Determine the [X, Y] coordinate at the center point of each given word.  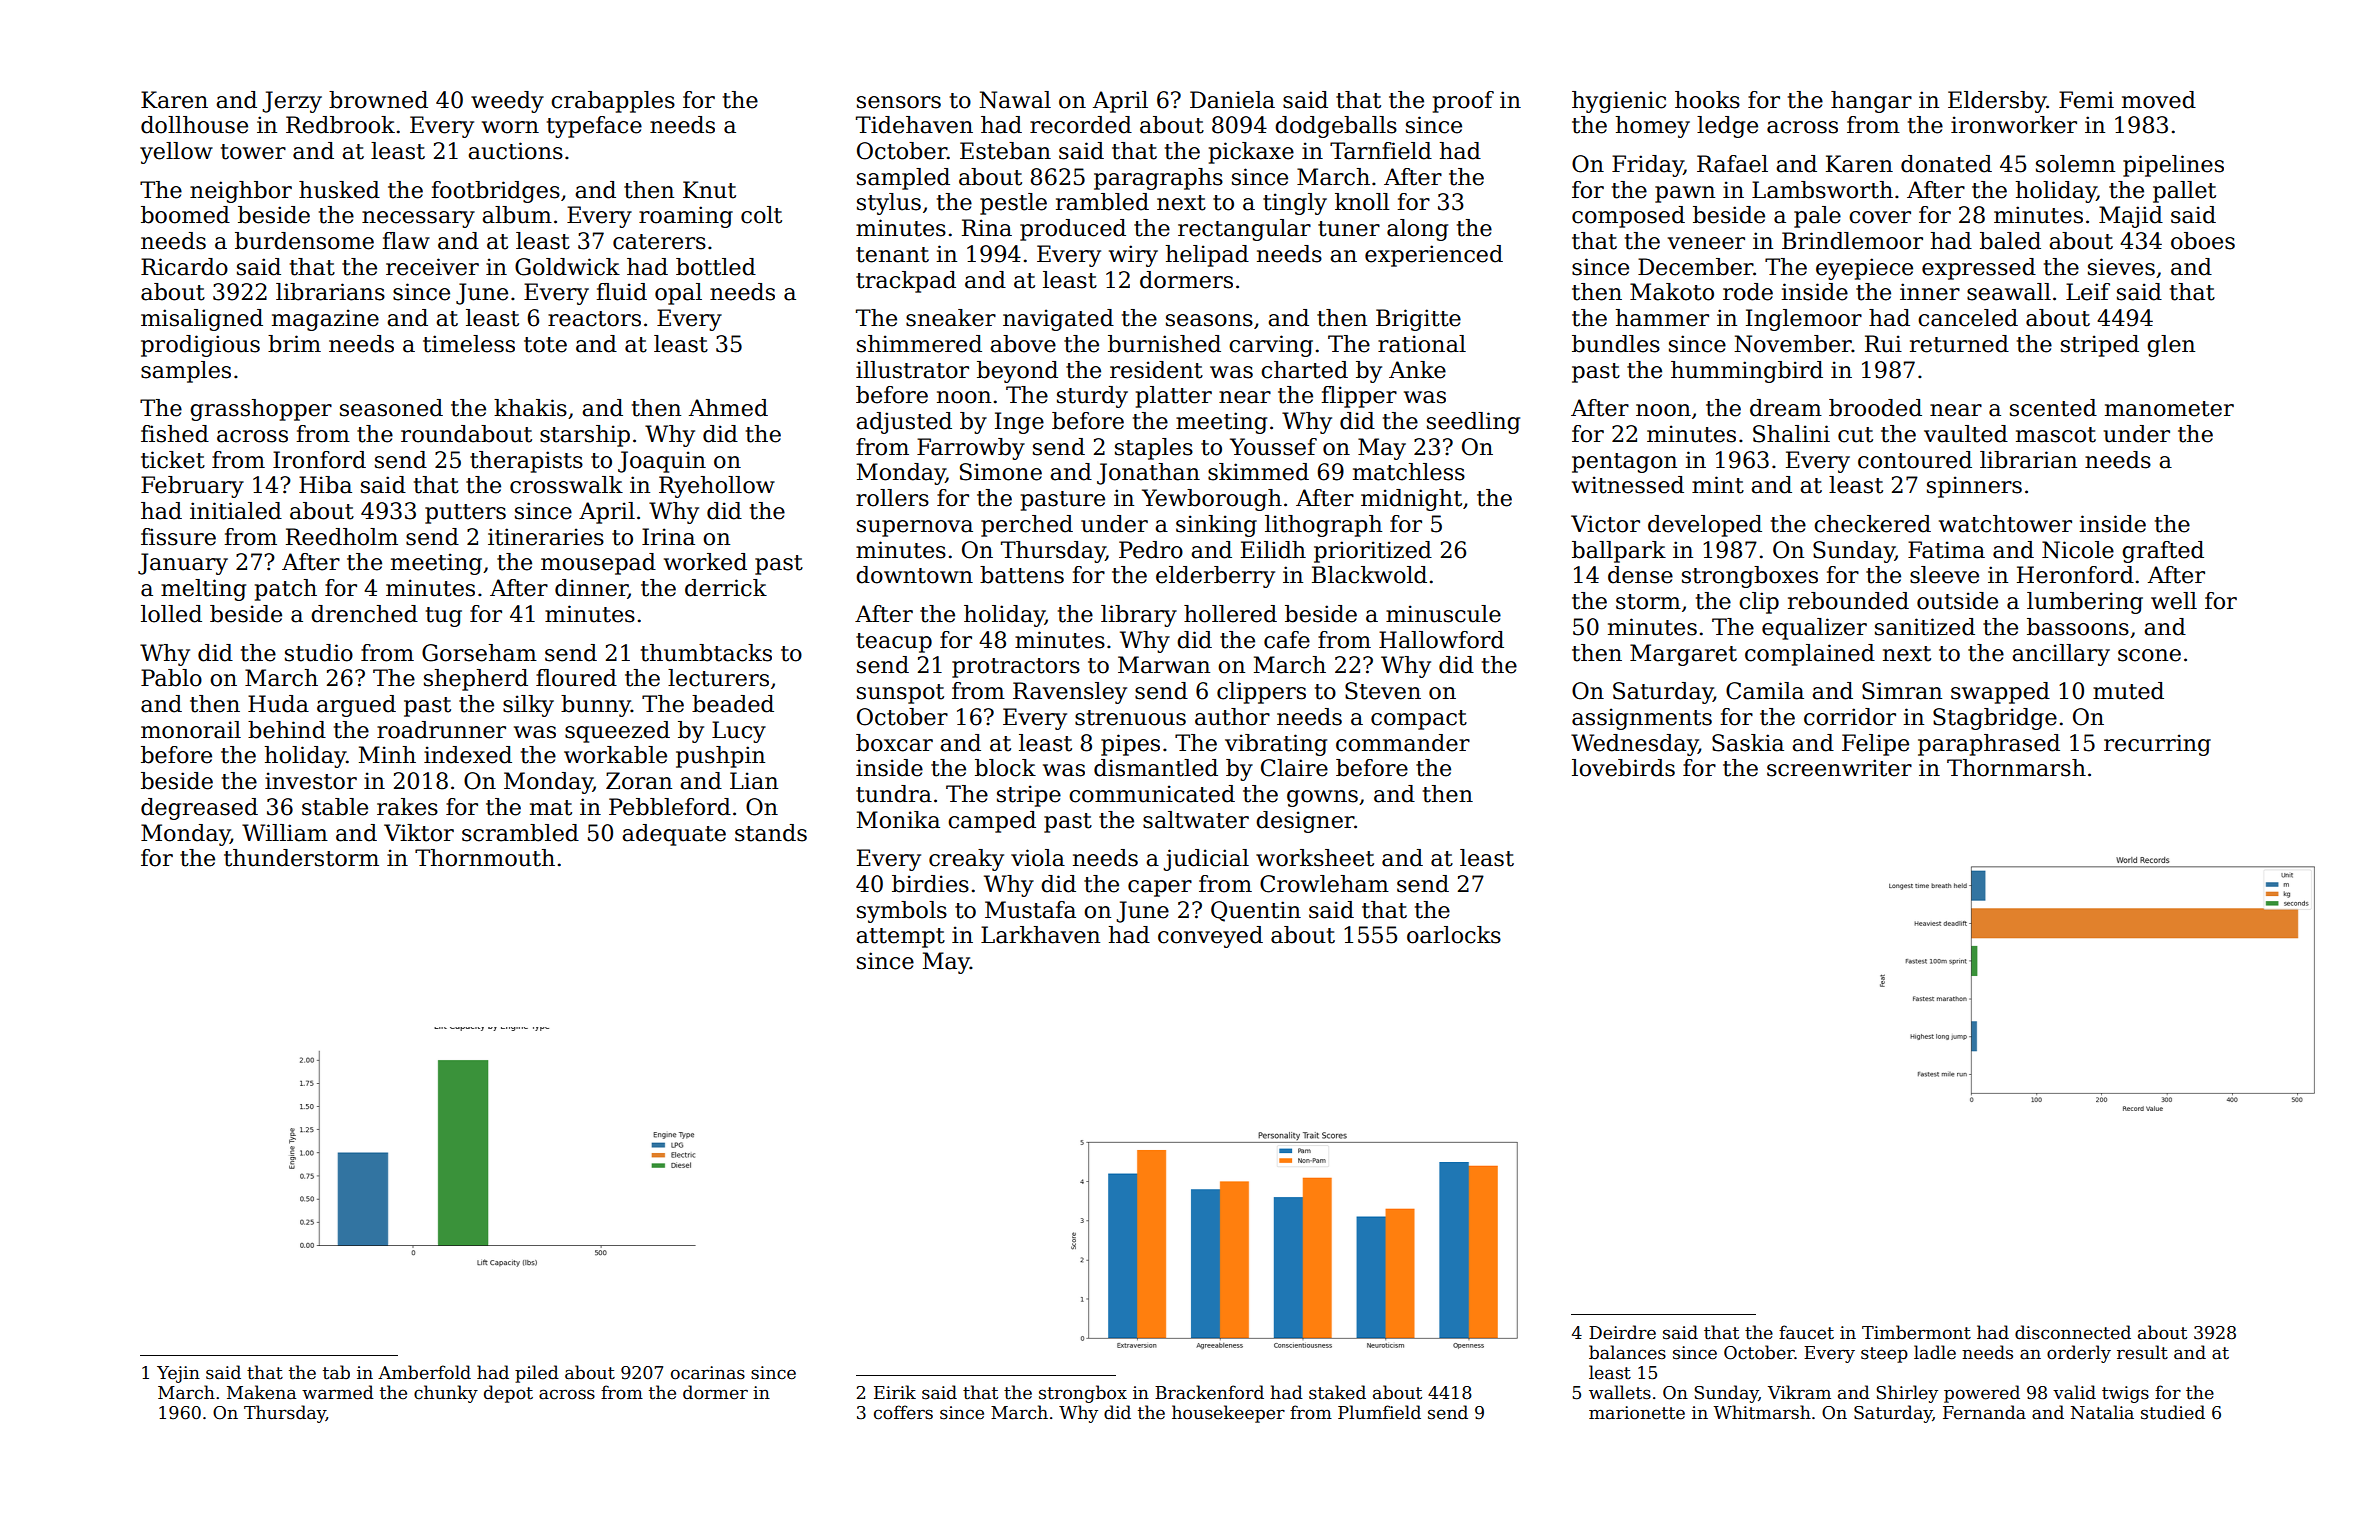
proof [1463, 102]
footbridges [495, 192]
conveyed [1210, 937]
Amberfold [424, 1372]
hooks [1707, 100]
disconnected [2073, 1332]
